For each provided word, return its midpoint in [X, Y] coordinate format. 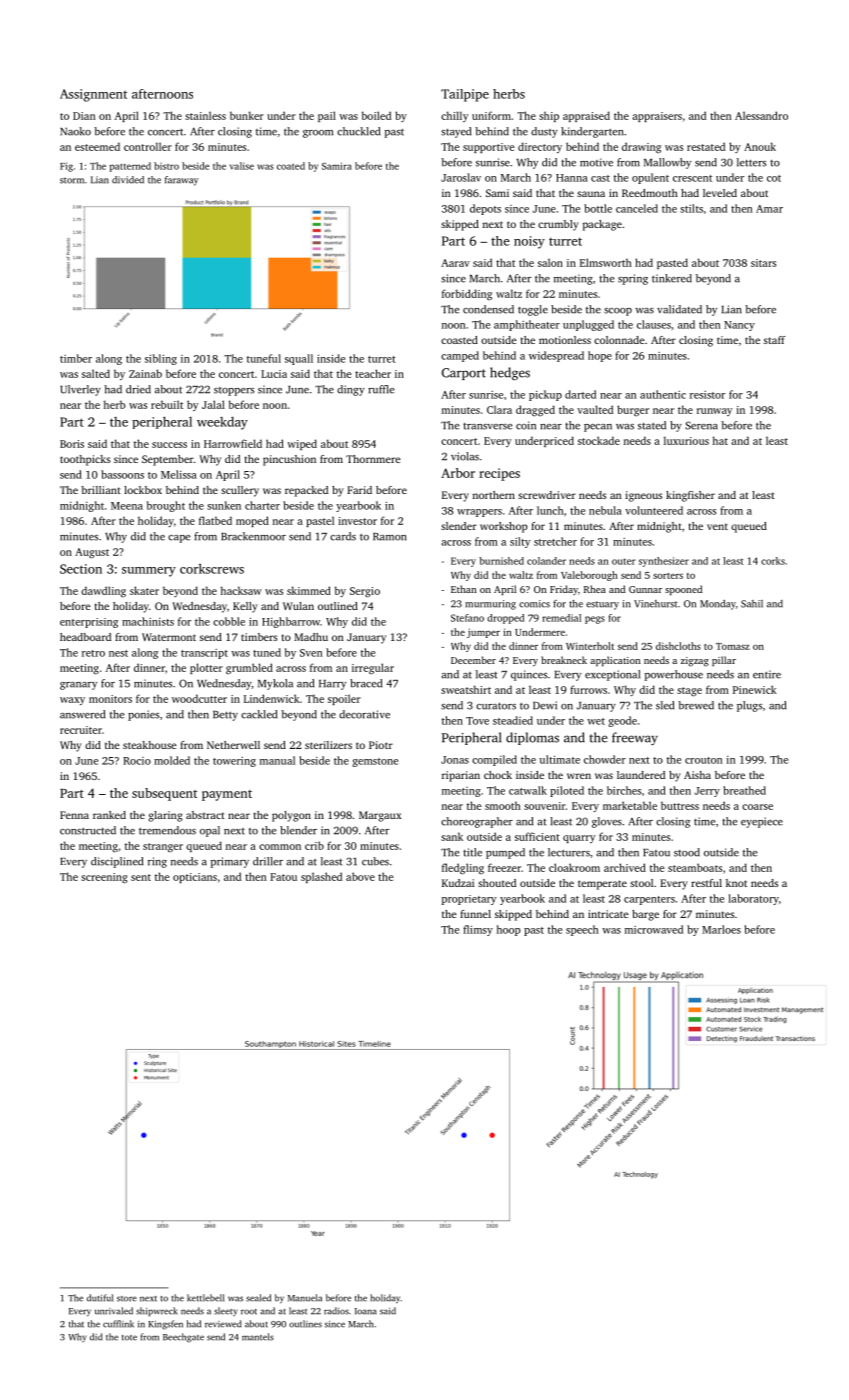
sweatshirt [466, 689]
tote [129, 1338]
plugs [749, 706]
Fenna [74, 815]
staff [774, 340]
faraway [182, 181]
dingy [351, 390]
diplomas [532, 738]
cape [179, 539]
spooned [683, 590]
